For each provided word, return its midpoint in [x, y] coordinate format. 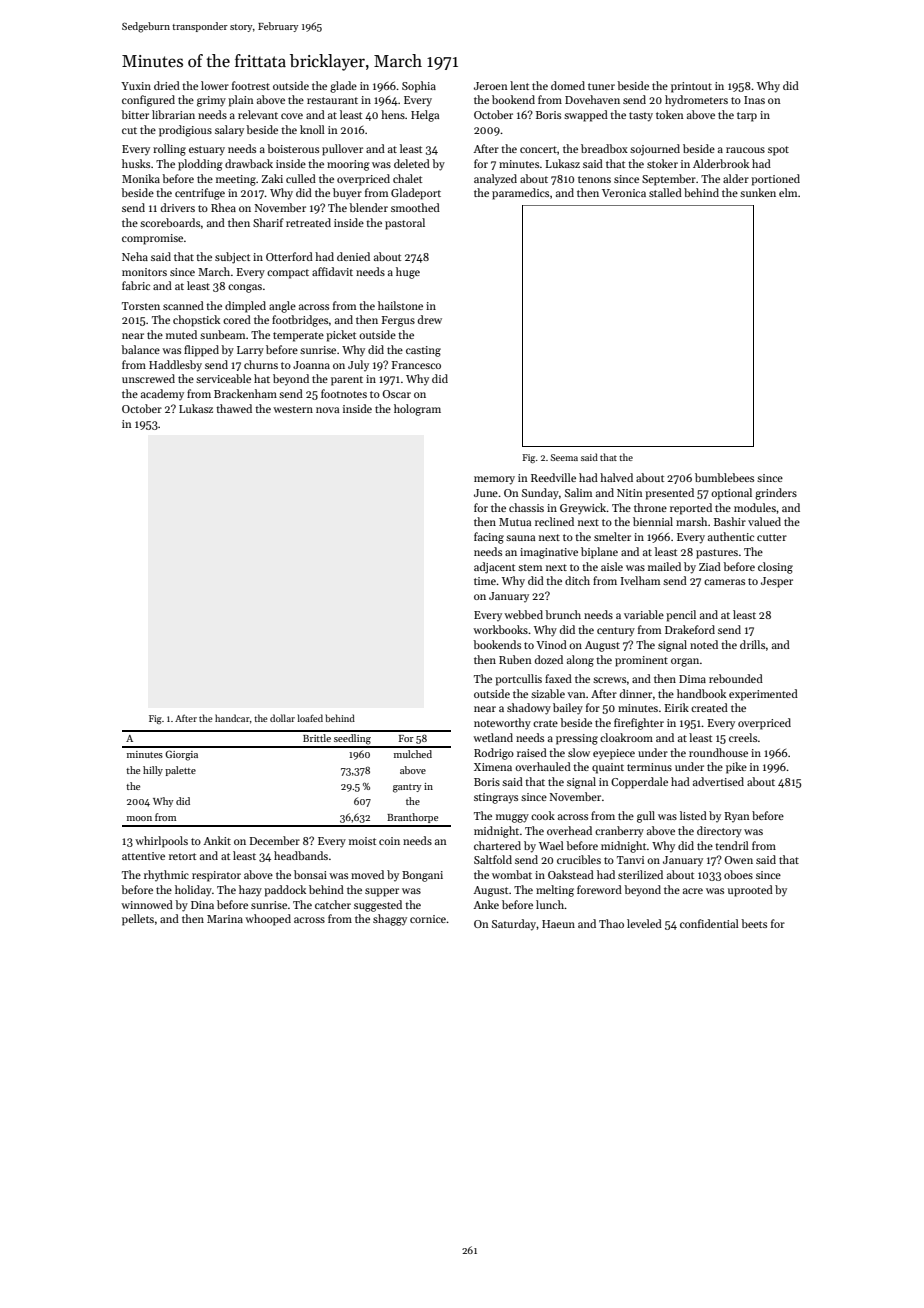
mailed [664, 566]
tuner [601, 86]
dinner [636, 693]
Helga [425, 116]
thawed [234, 408]
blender [368, 207]
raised [532, 752]
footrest [251, 85]
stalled [665, 192]
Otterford [289, 256]
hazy [250, 891]
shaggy [390, 920]
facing [489, 538]
